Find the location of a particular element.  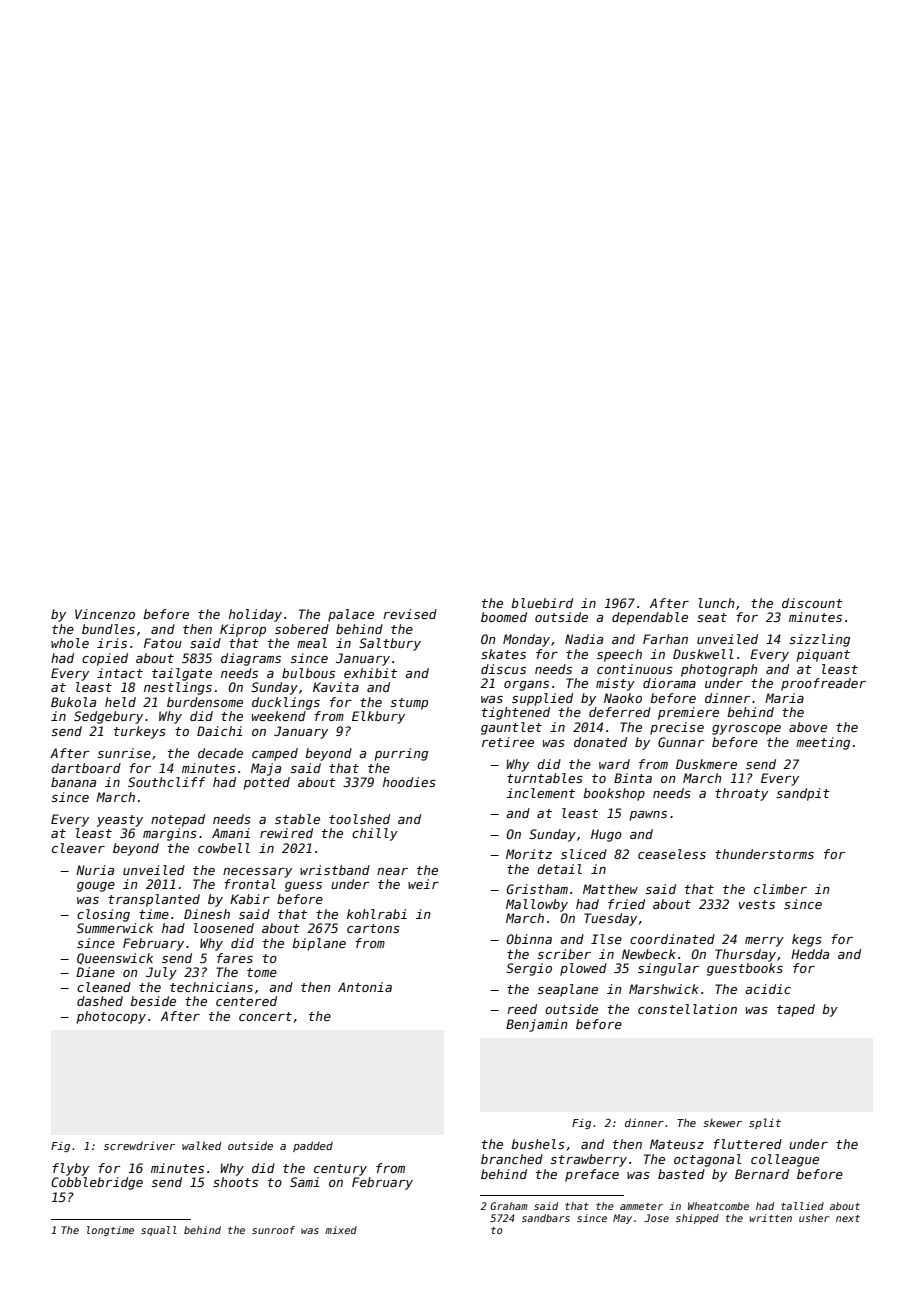

holiday is located at coordinates (255, 615).
